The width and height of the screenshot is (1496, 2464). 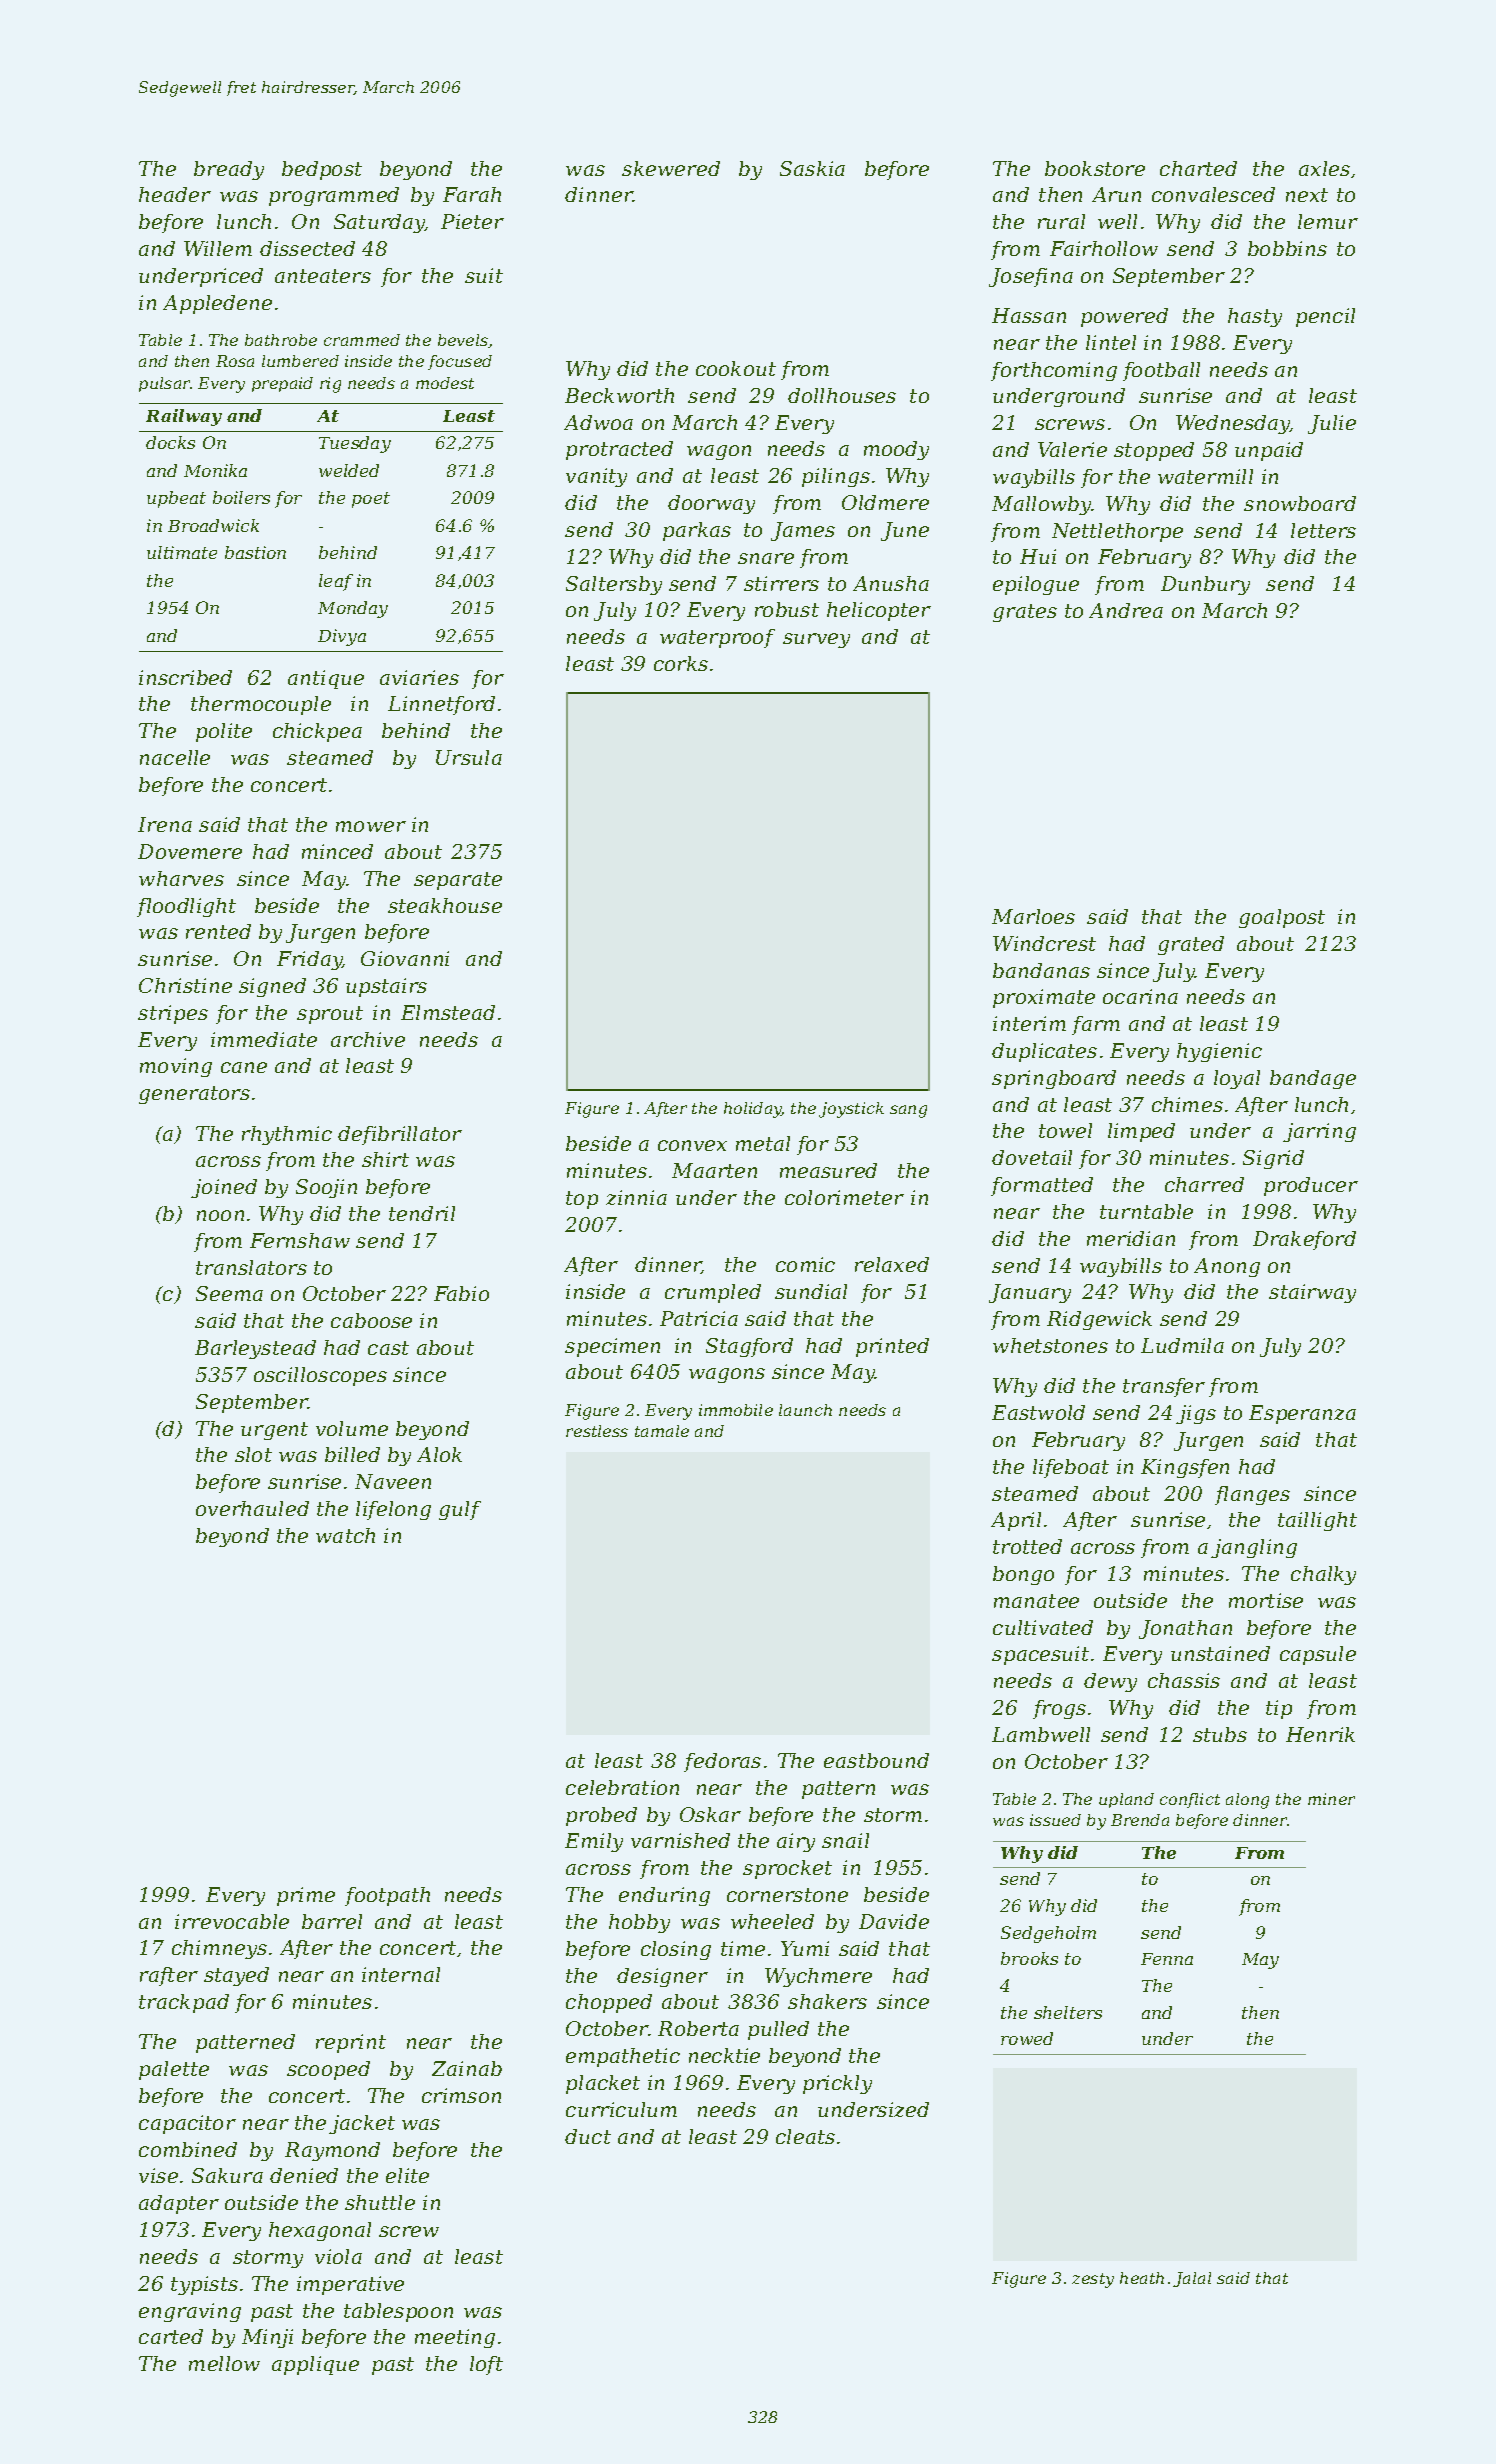 What do you see at coordinates (1318, 1655) in the screenshot?
I see `capsule` at bounding box center [1318, 1655].
